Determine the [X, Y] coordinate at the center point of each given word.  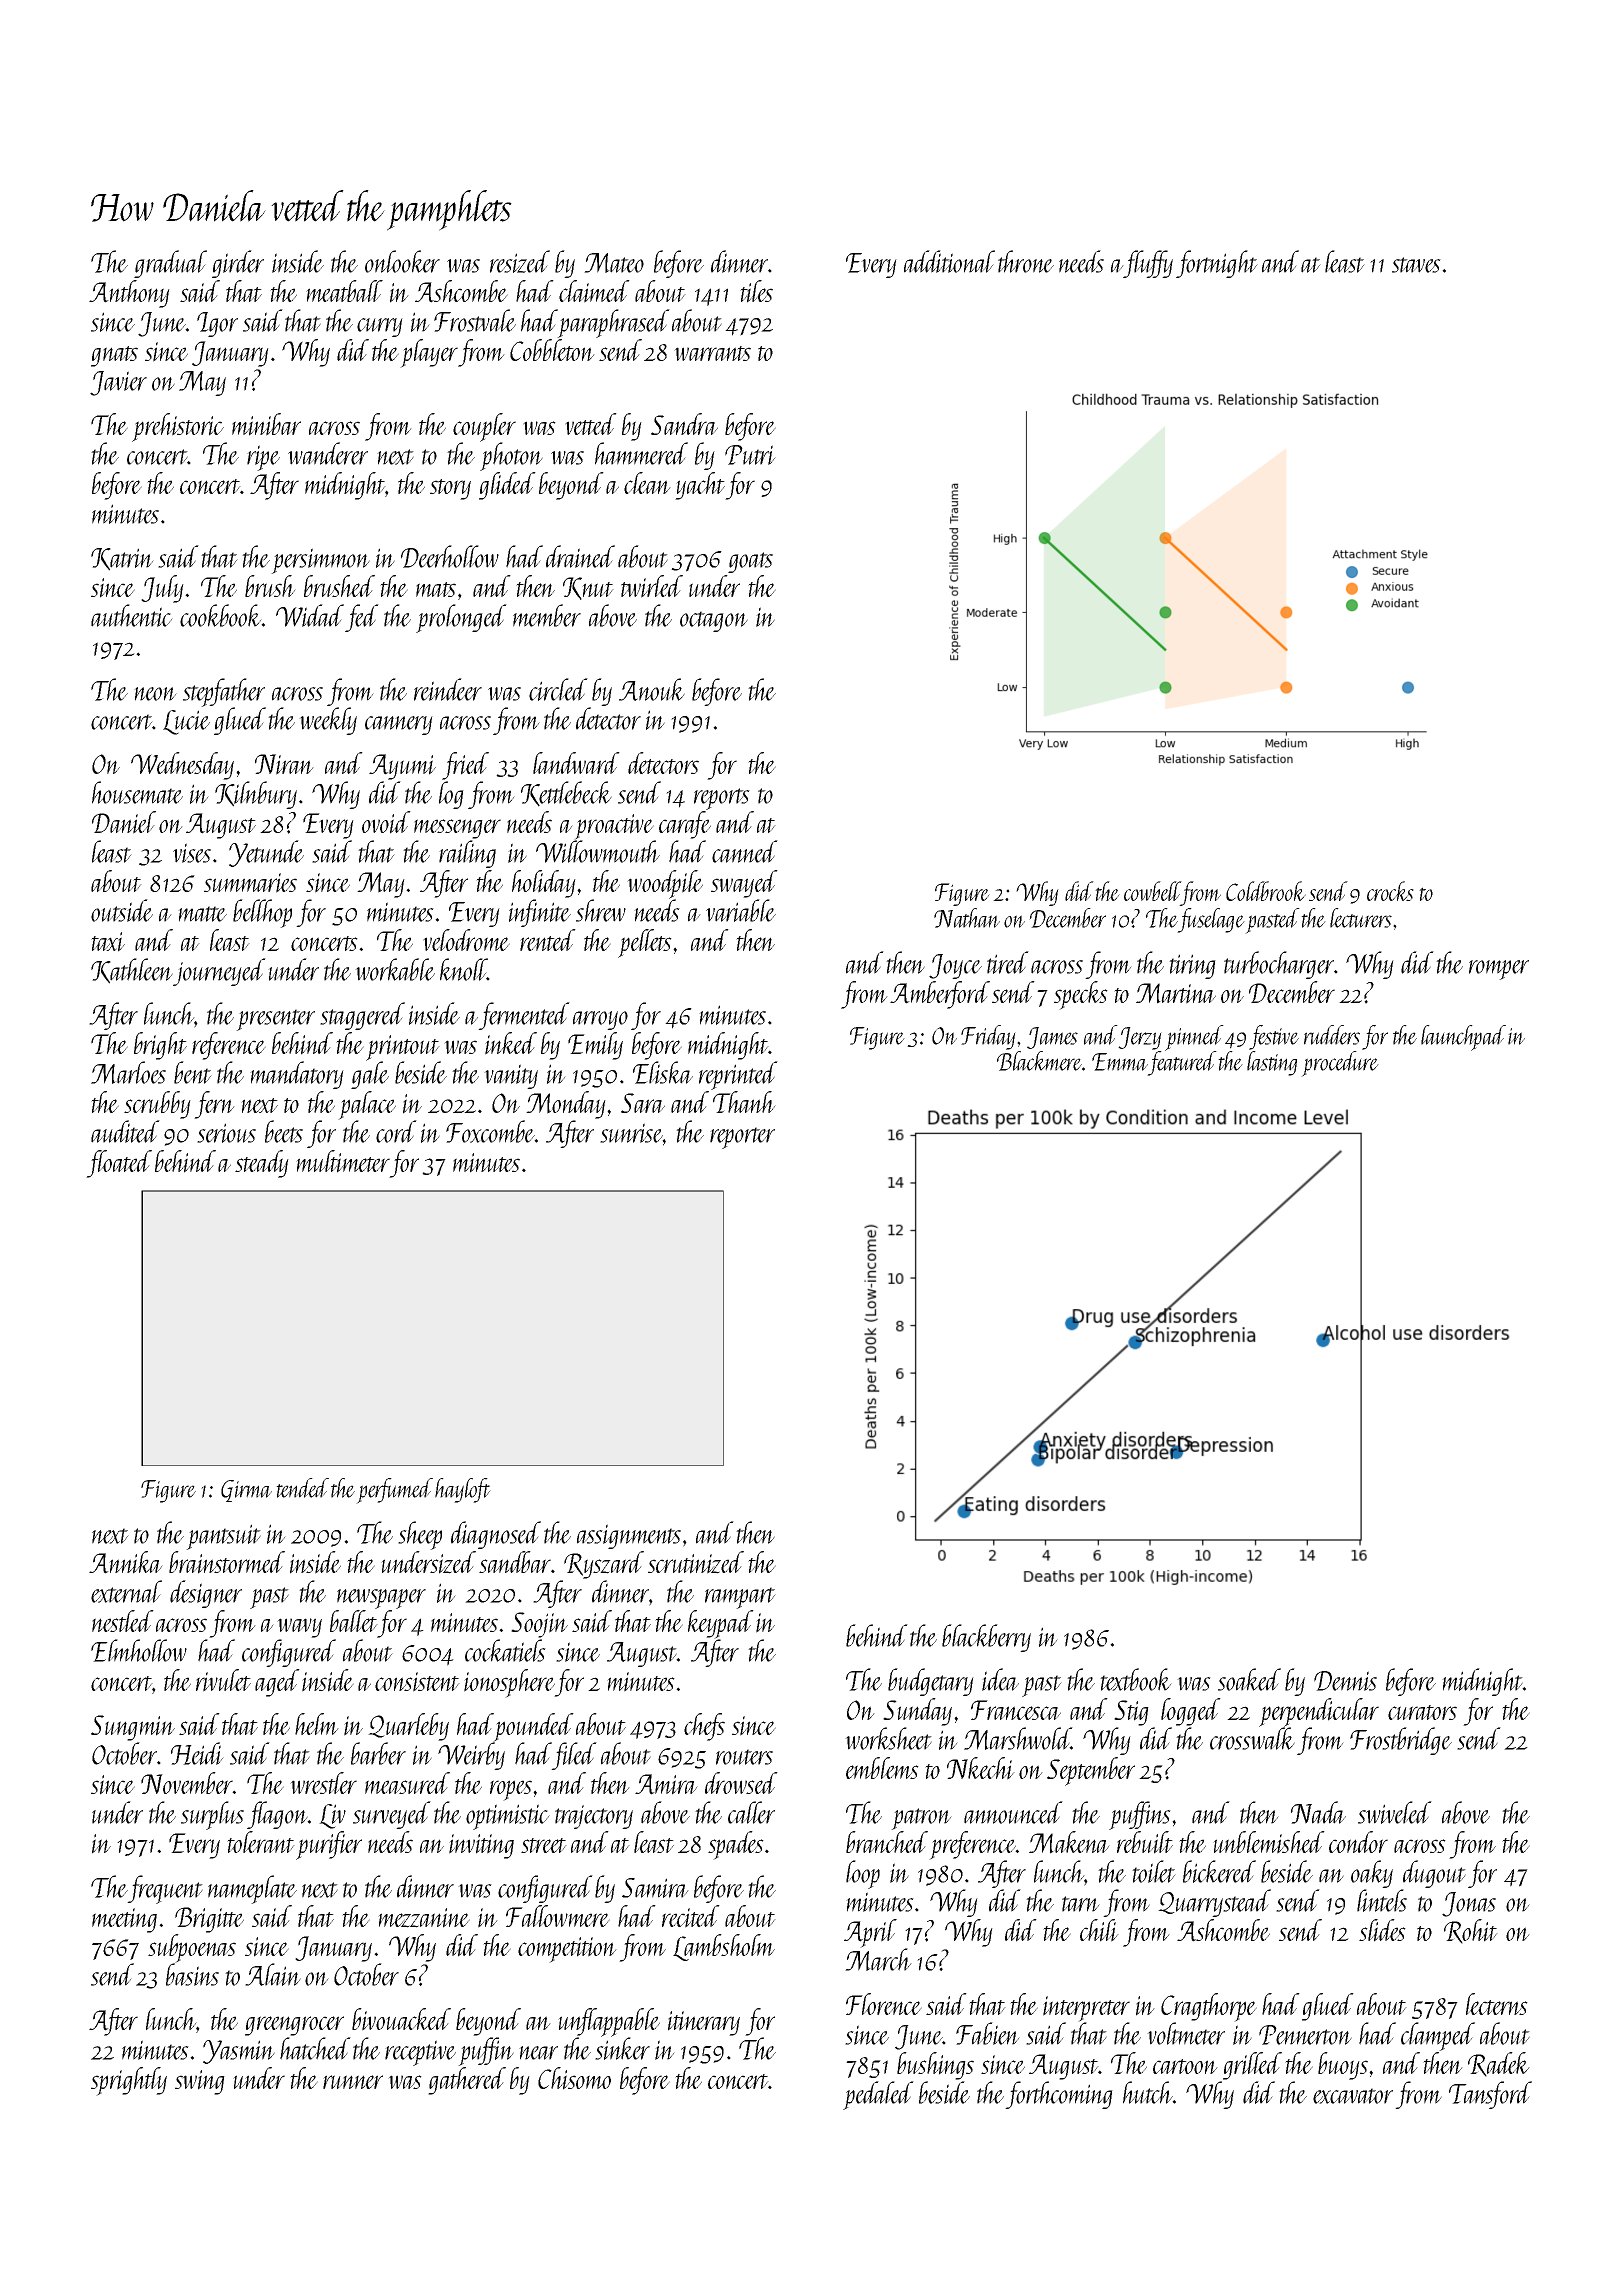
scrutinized [696, 1562]
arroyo [600, 1020]
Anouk [652, 689]
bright [160, 1046]
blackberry [986, 1638]
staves [1416, 265]
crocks [1390, 891]
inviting [481, 1846]
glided [507, 486]
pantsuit [223, 1537]
